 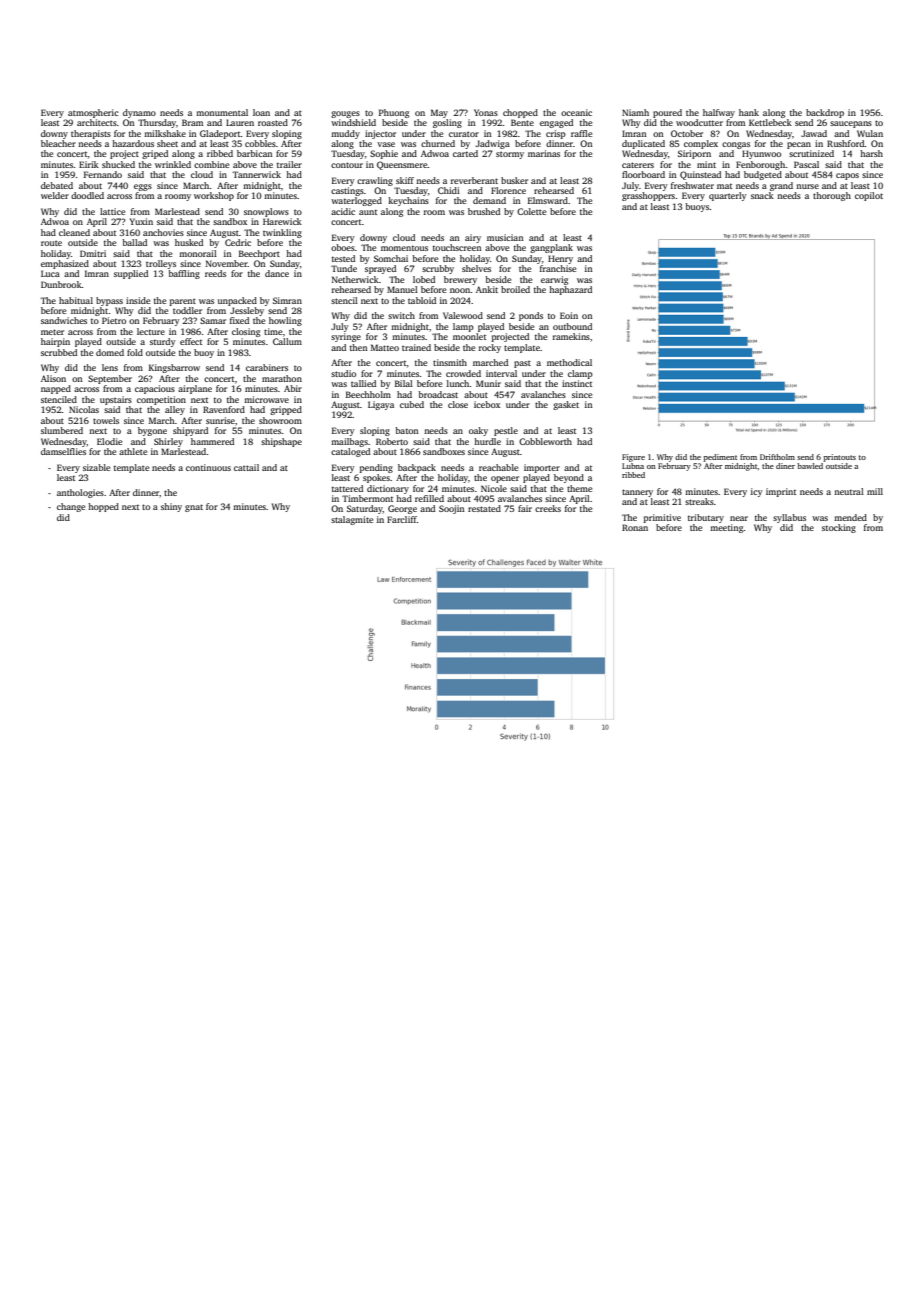 What do you see at coordinates (261, 112) in the page?
I see `loan` at bounding box center [261, 112].
